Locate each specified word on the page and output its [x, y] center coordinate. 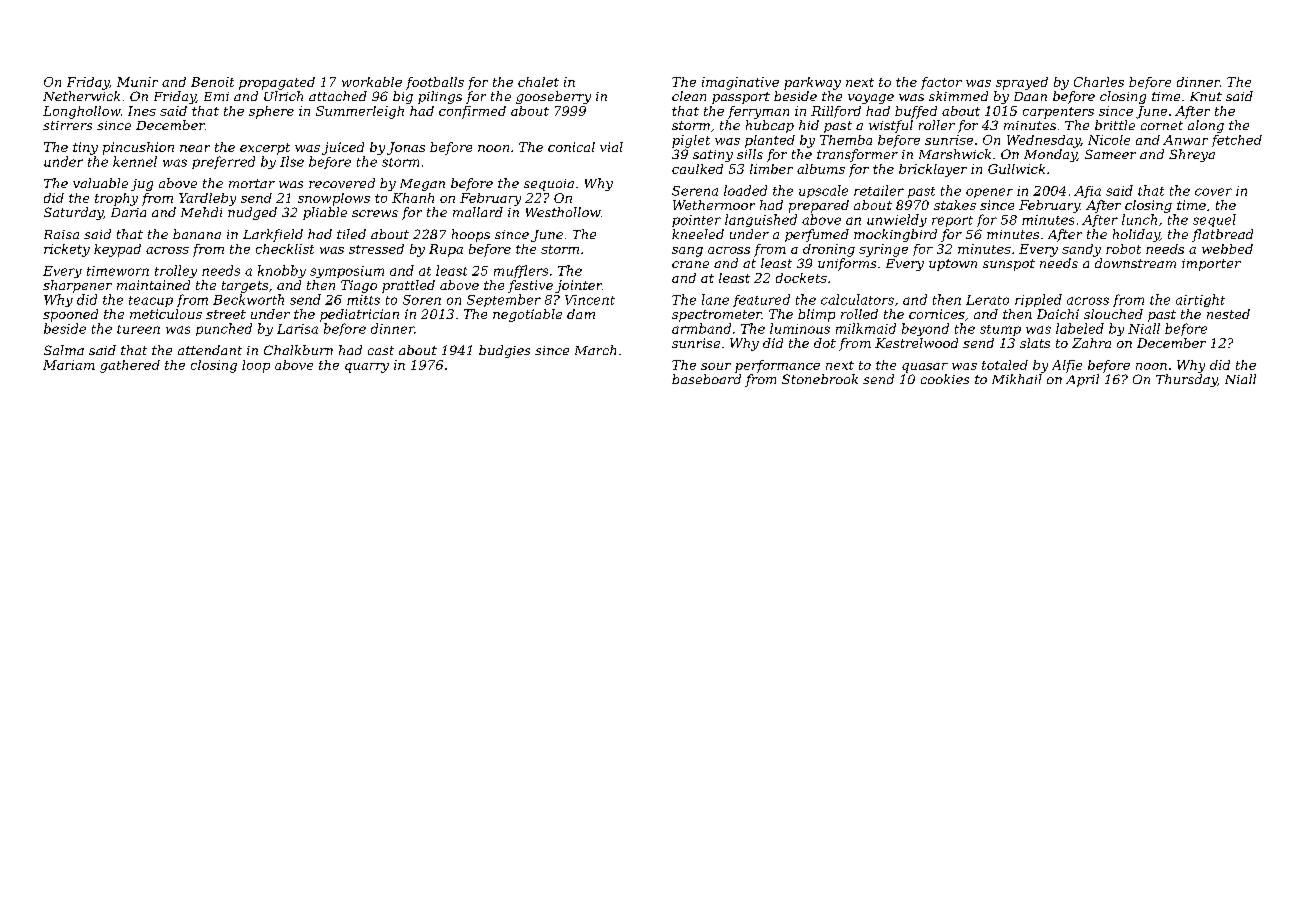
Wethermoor [714, 205]
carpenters [1058, 113]
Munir [137, 82]
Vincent [590, 300]
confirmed [472, 112]
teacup [151, 301]
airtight [1200, 300]
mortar [252, 183]
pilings [440, 97]
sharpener [77, 286]
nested [1228, 314]
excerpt [265, 149]
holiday [1136, 235]
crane [690, 264]
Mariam [69, 365]
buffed [916, 112]
